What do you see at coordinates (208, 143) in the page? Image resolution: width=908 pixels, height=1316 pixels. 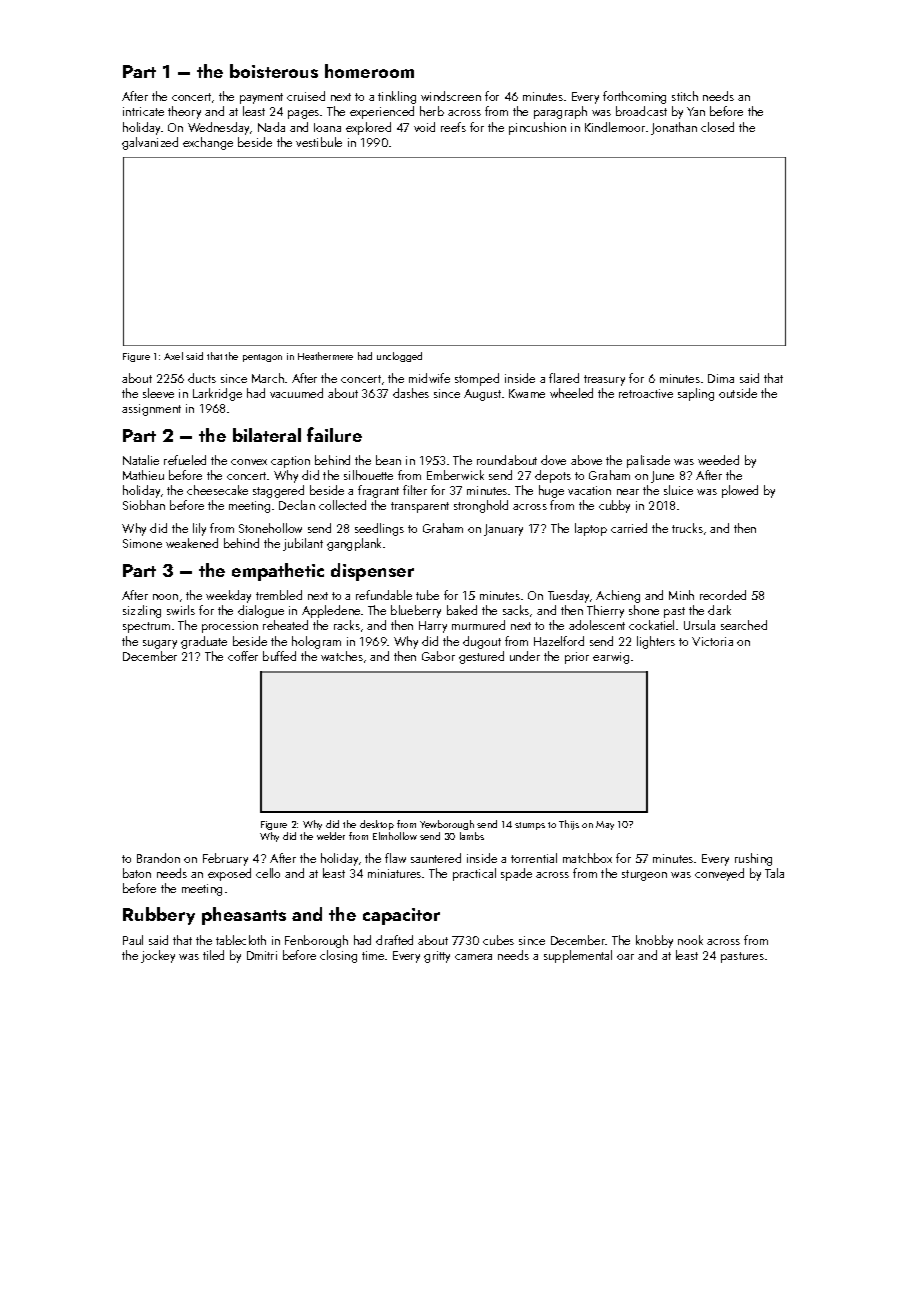 I see `exchange` at bounding box center [208, 143].
